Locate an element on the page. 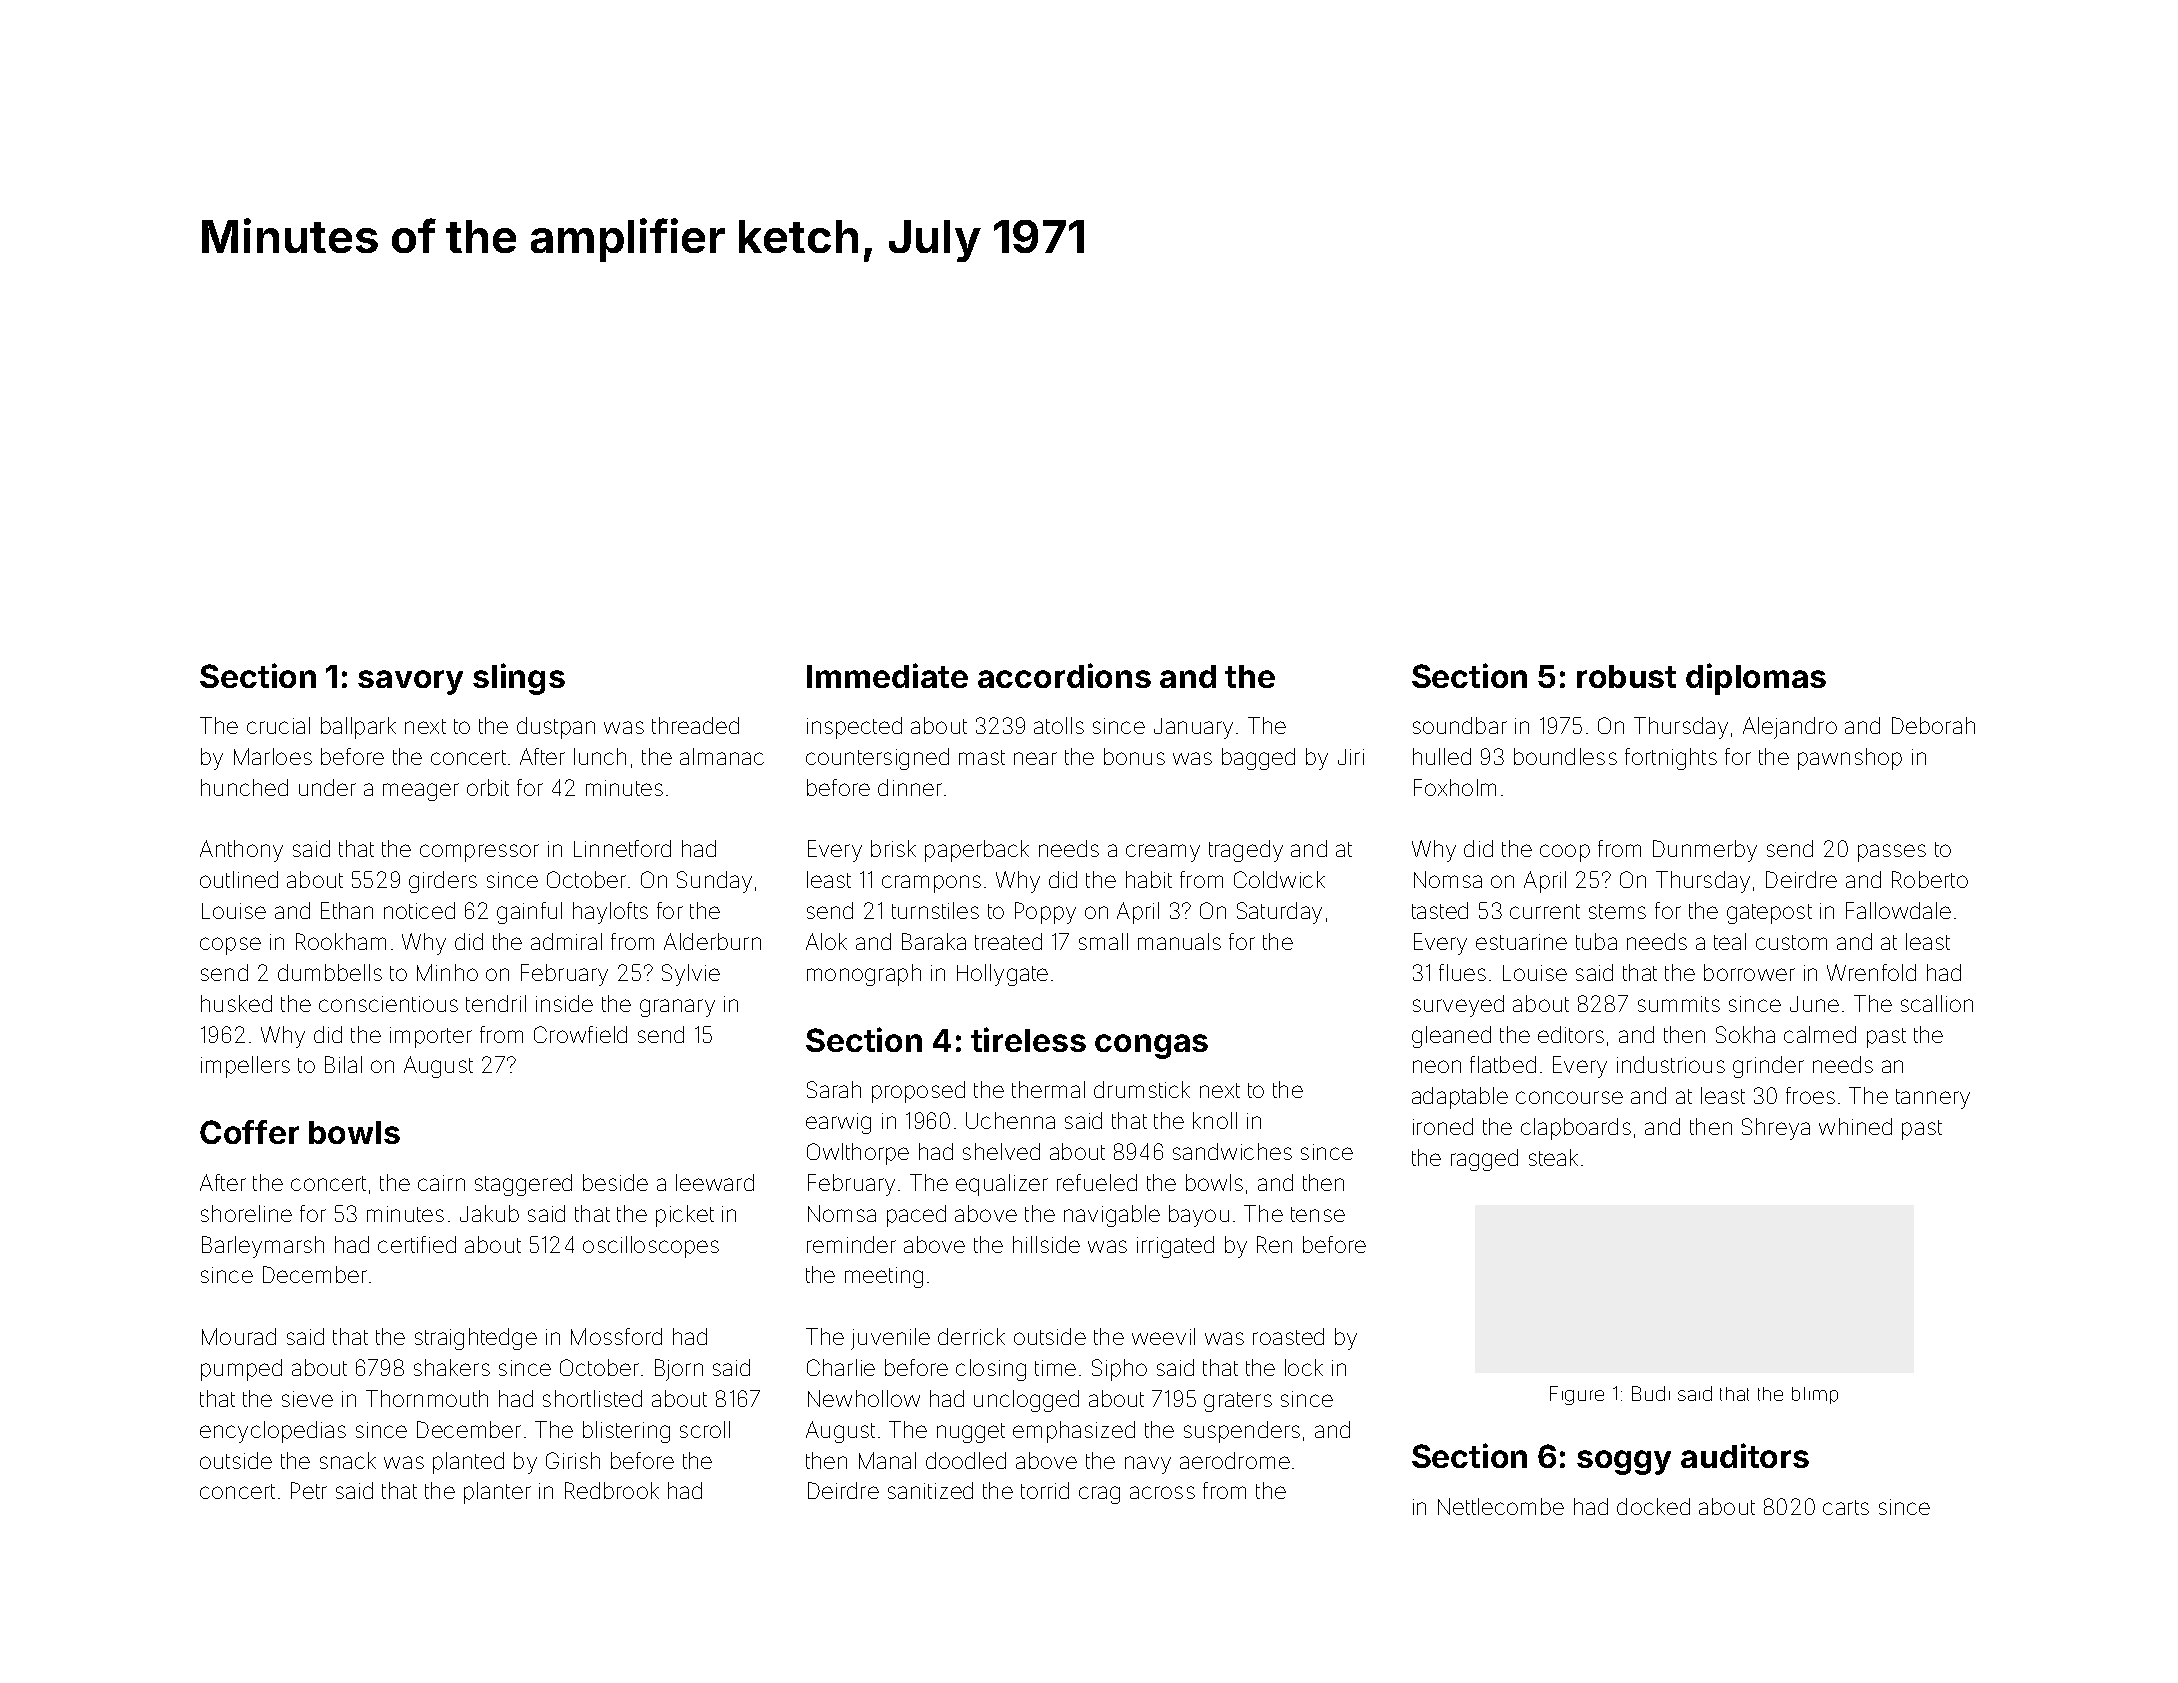  brisk is located at coordinates (893, 848).
